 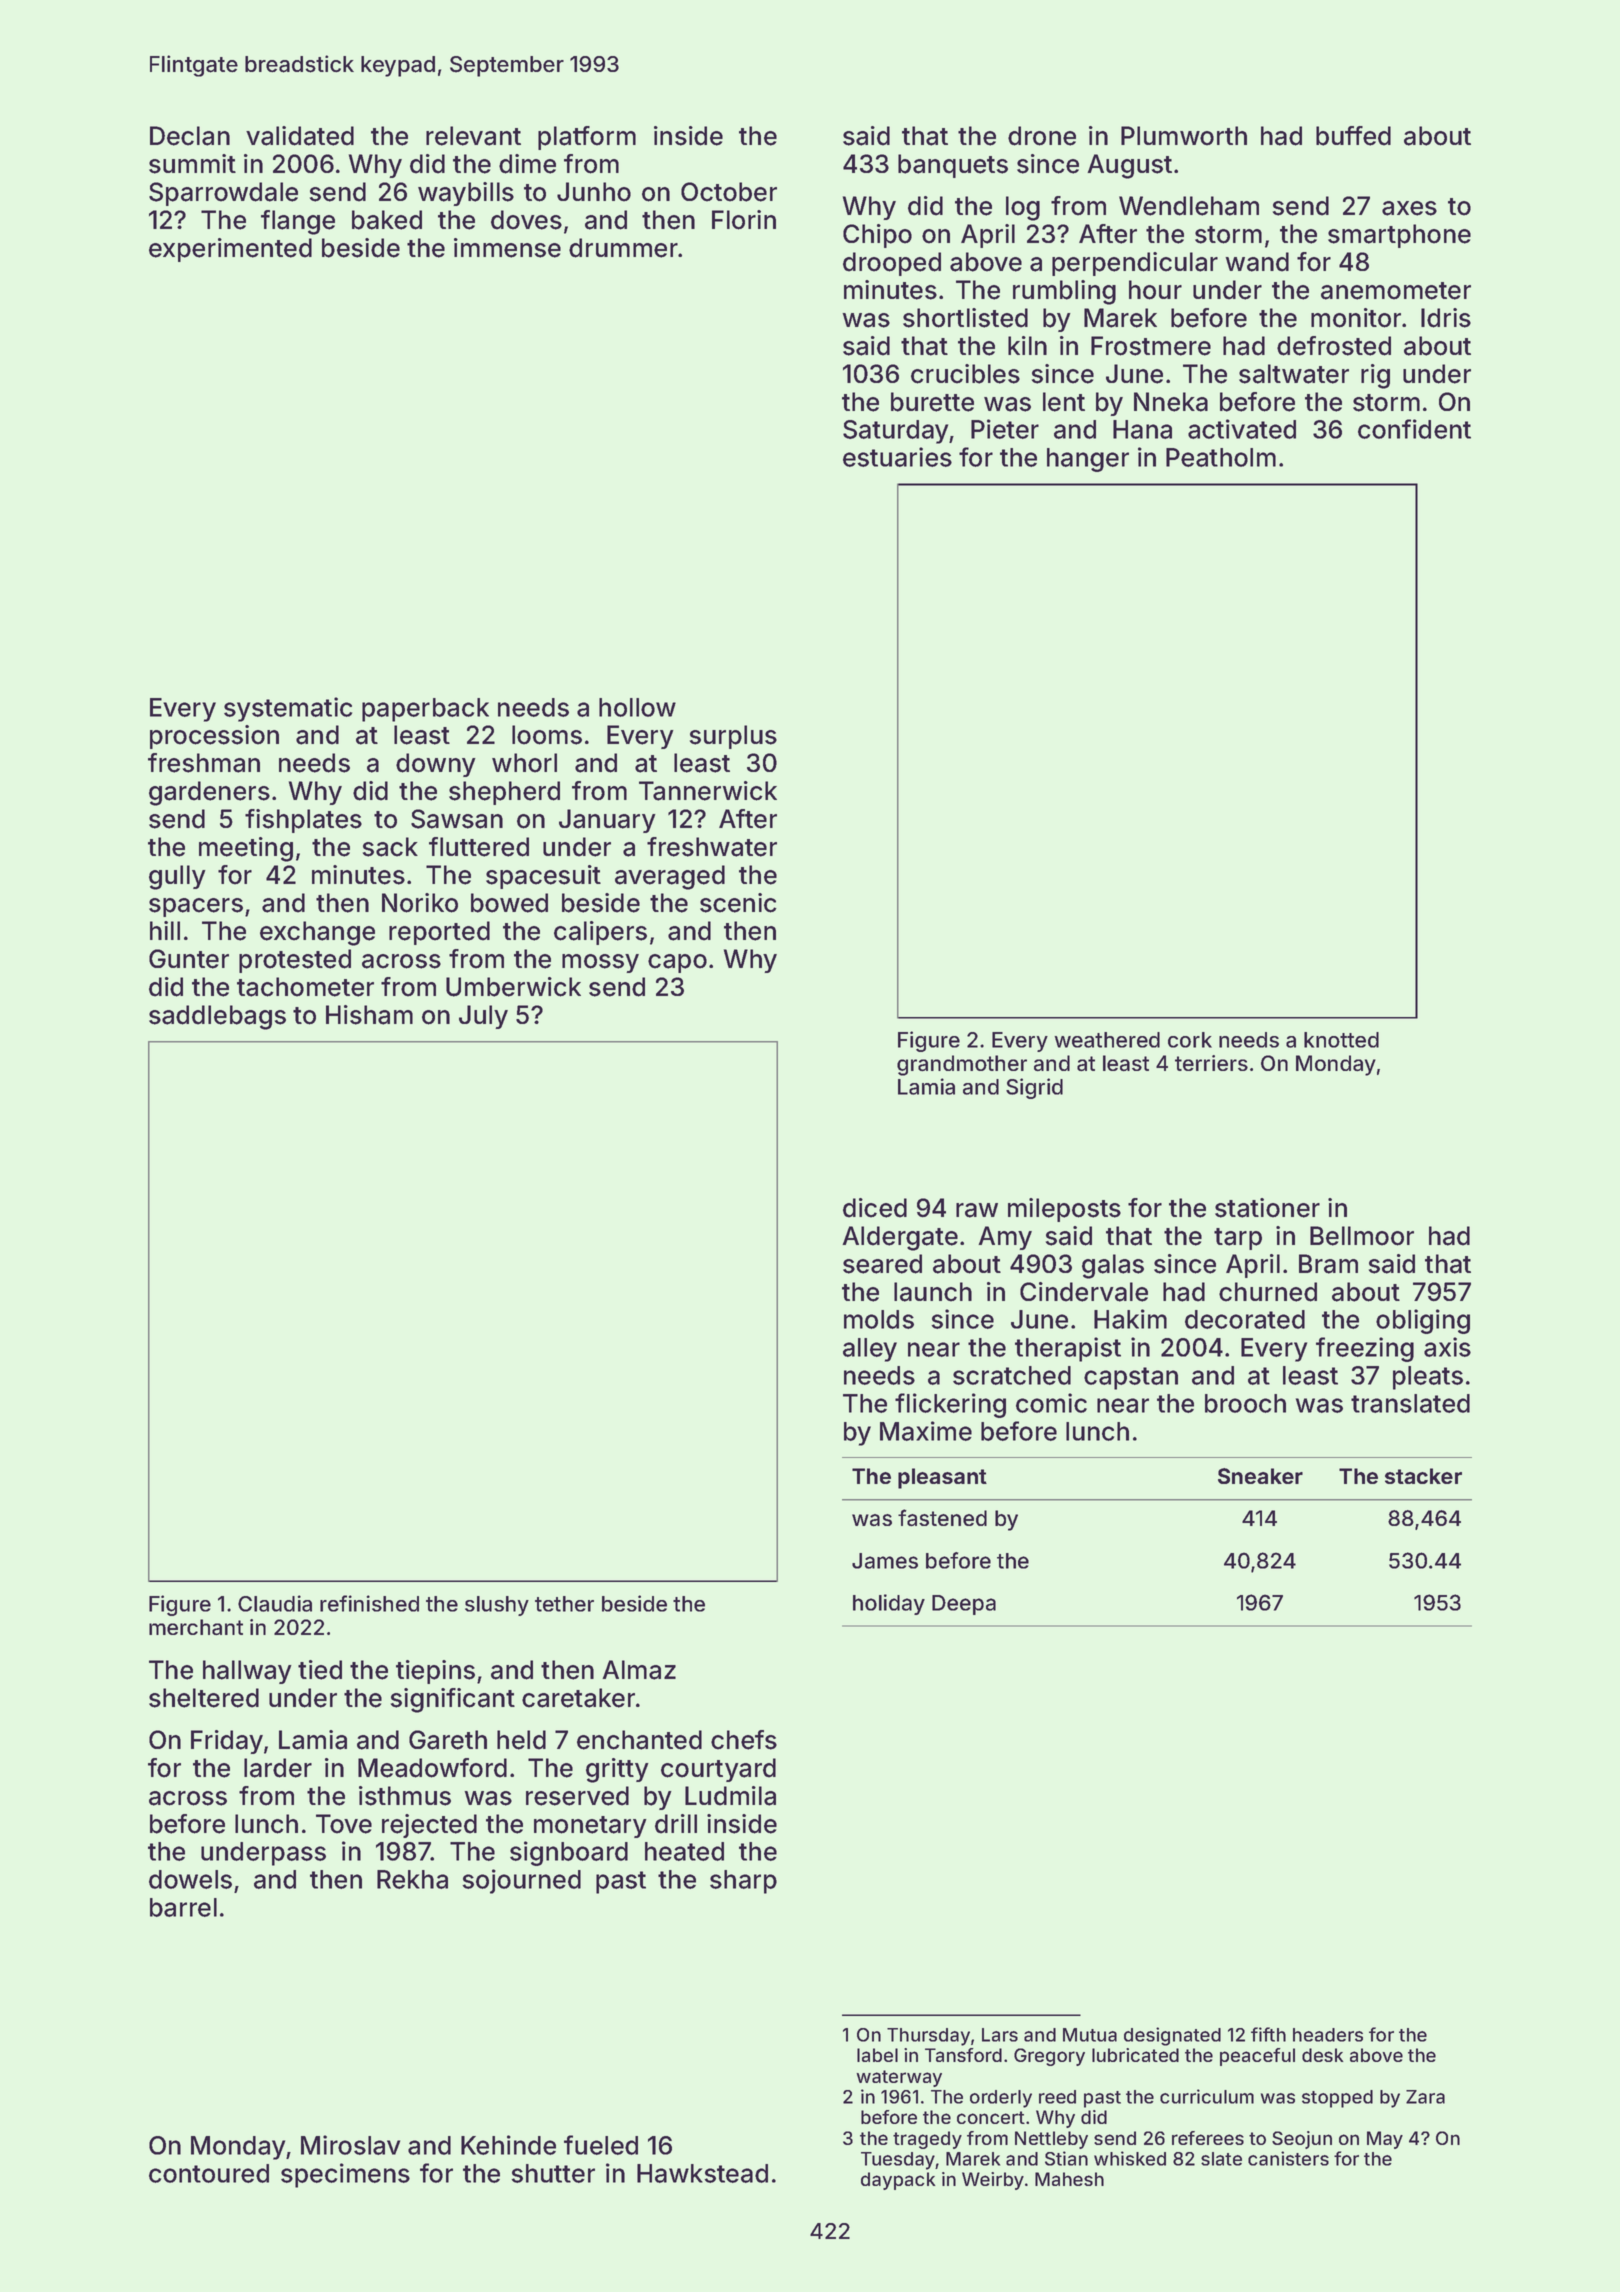 What do you see at coordinates (432, 1768) in the document?
I see `Meadowford` at bounding box center [432, 1768].
